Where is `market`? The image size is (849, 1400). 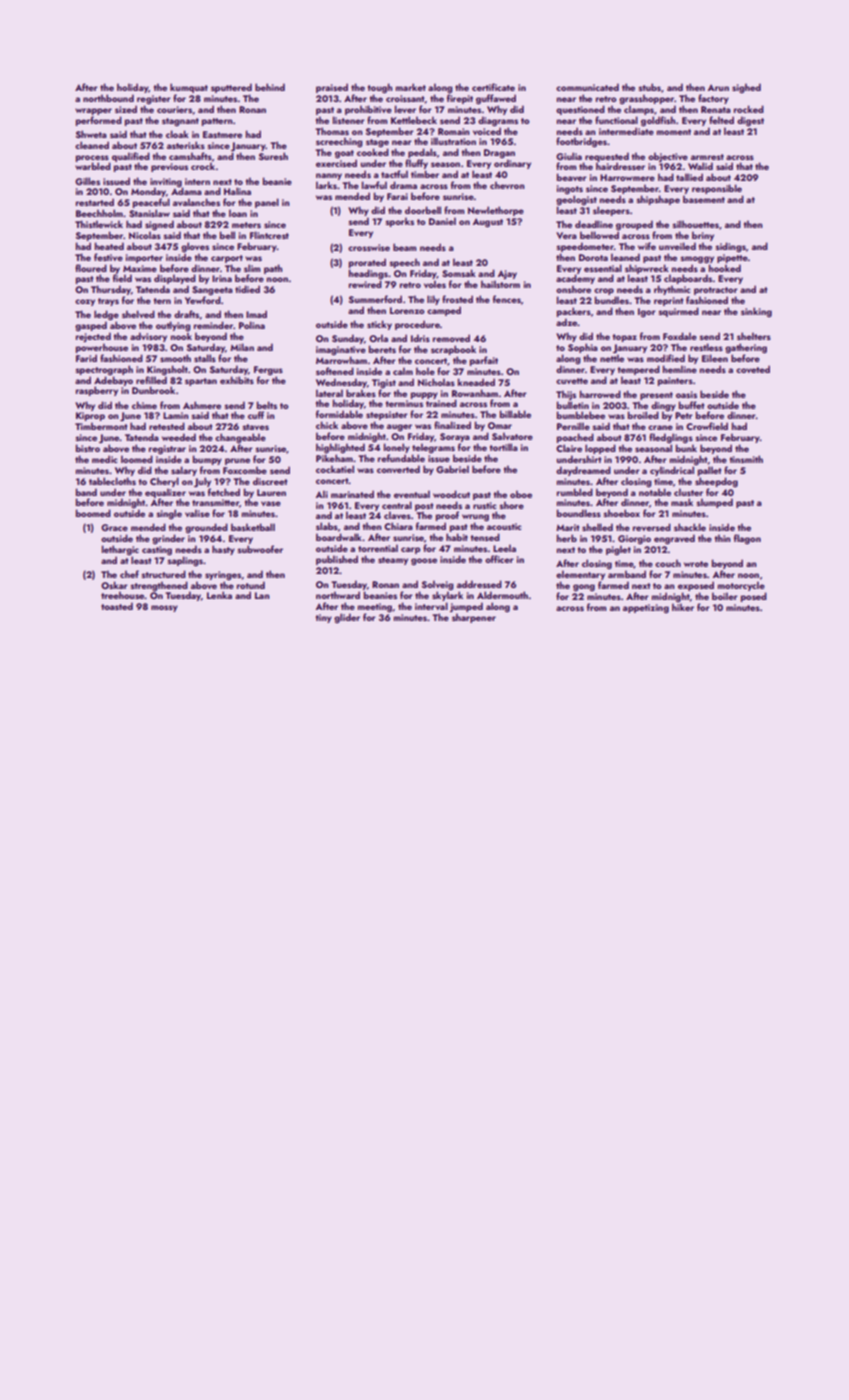
market is located at coordinates (411, 87).
